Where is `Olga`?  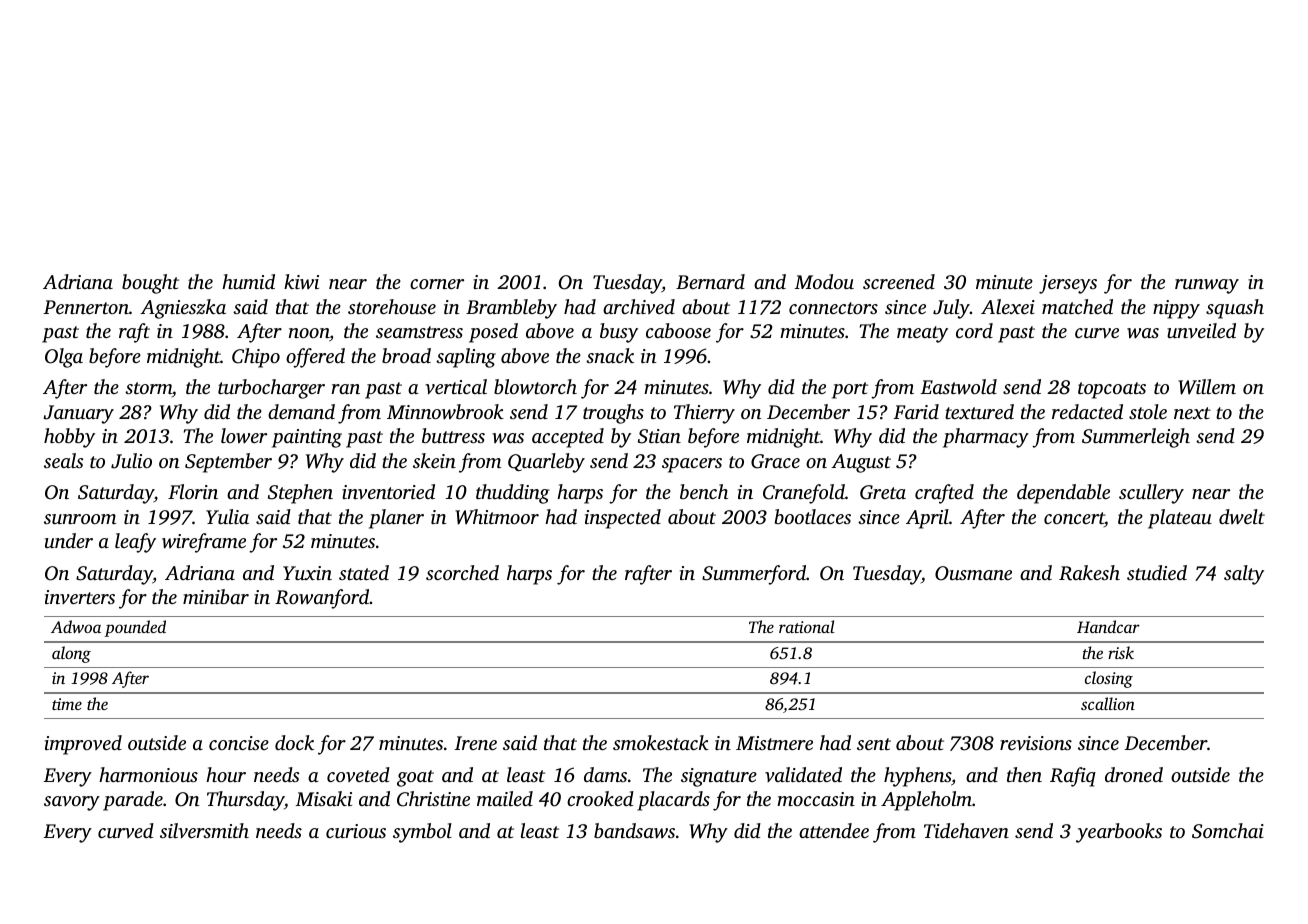 Olga is located at coordinates (64, 358).
